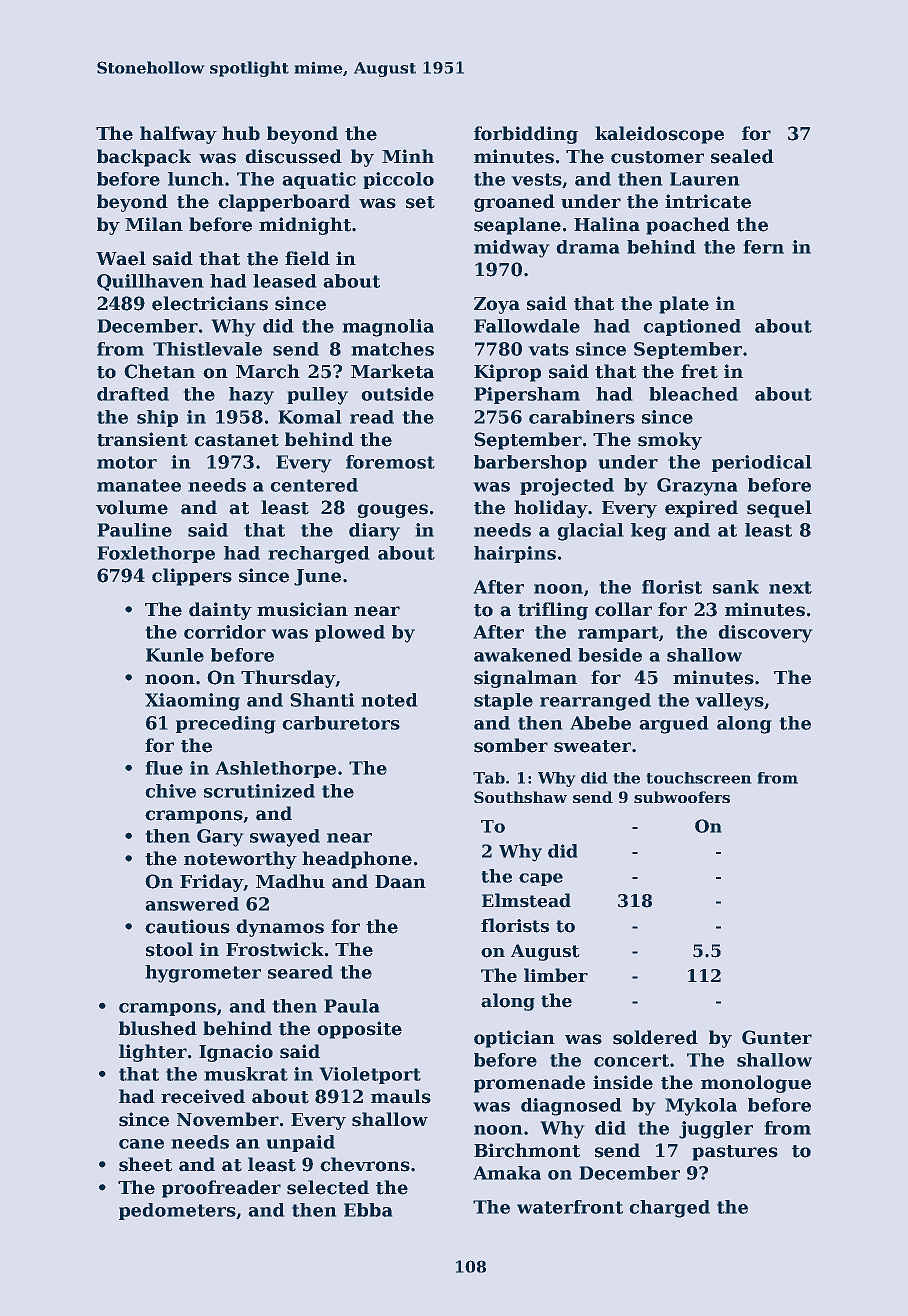  I want to click on intricate, so click(708, 201).
